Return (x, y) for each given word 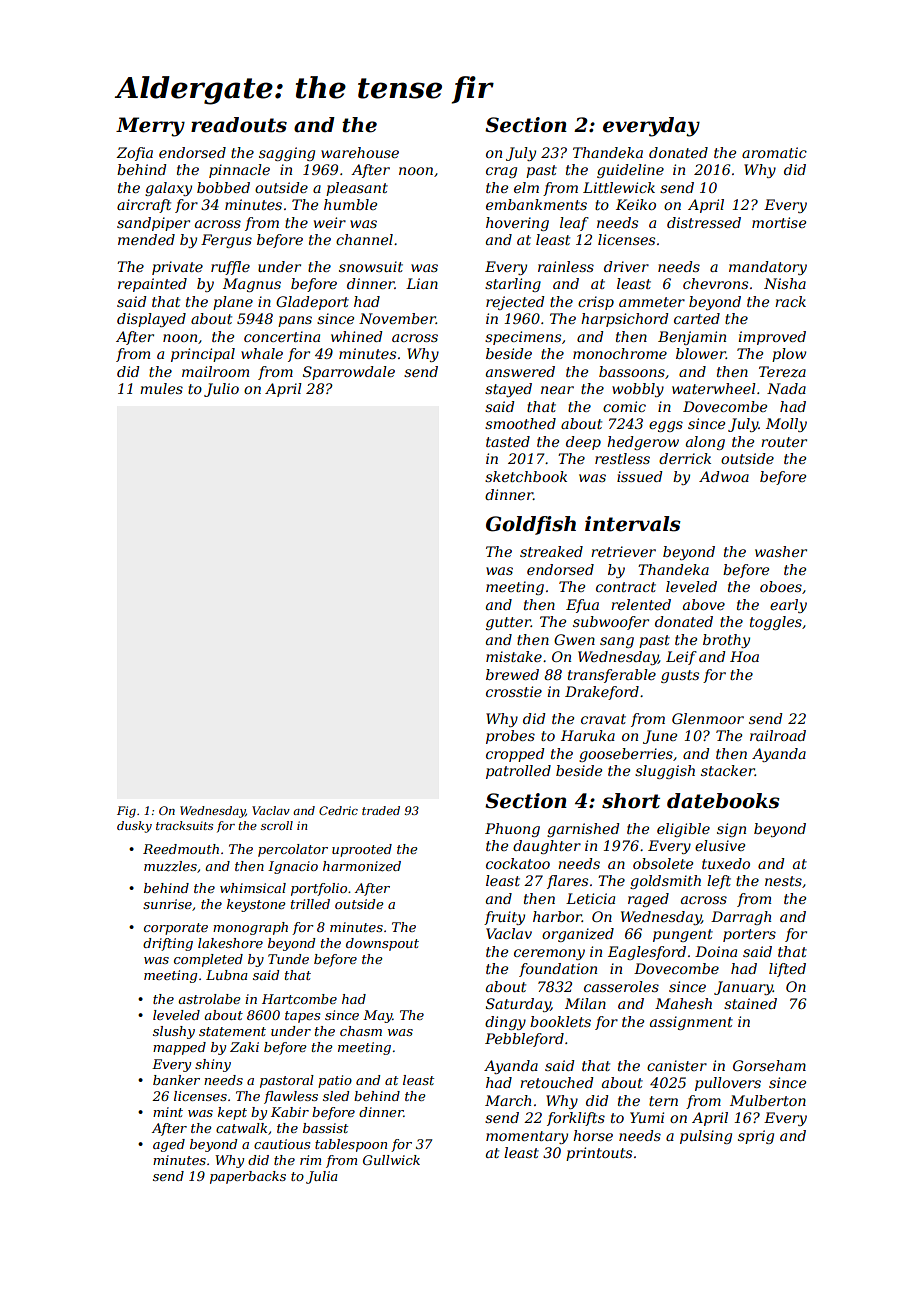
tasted (508, 441)
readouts (239, 125)
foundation (558, 970)
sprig (756, 1137)
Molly (786, 425)
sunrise (167, 904)
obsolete (663, 863)
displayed (151, 320)
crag (501, 172)
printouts (599, 1154)
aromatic (774, 152)
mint (168, 1112)
